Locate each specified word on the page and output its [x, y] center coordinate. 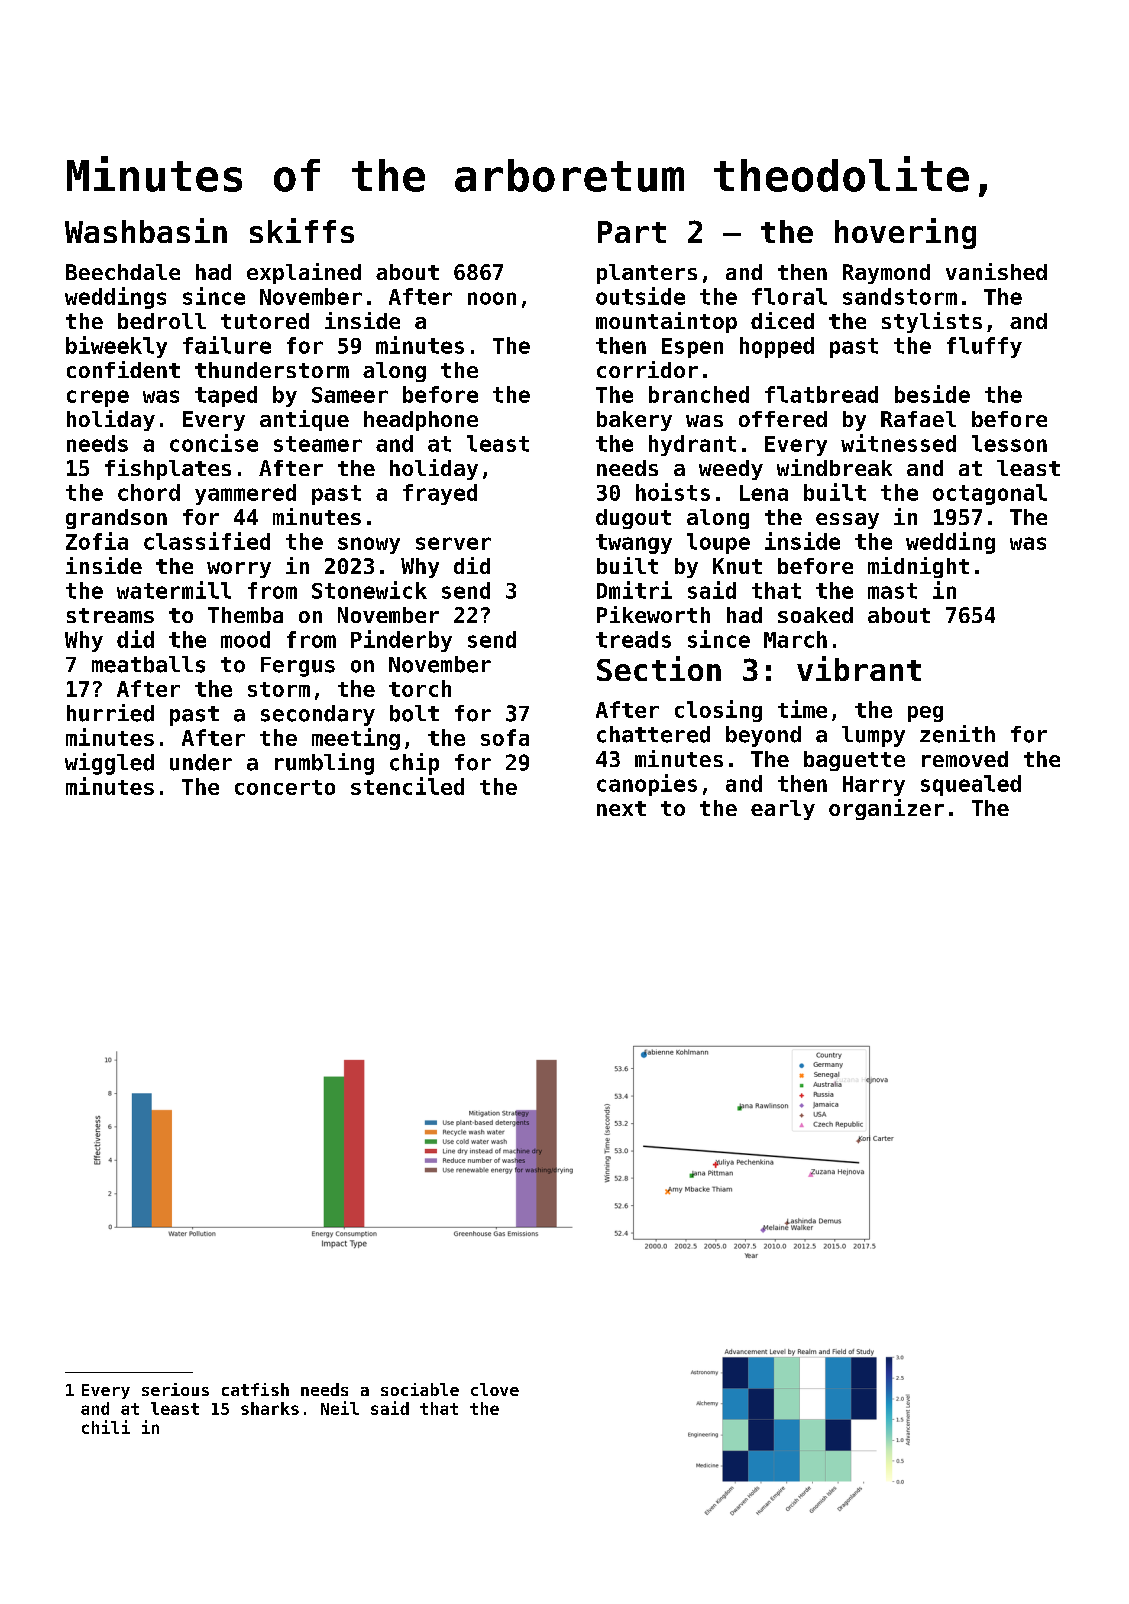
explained [304, 273]
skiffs [302, 230]
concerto [285, 787]
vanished [996, 271]
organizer [886, 809]
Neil [340, 1408]
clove [495, 1389]
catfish [255, 1389]
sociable [420, 1389]
